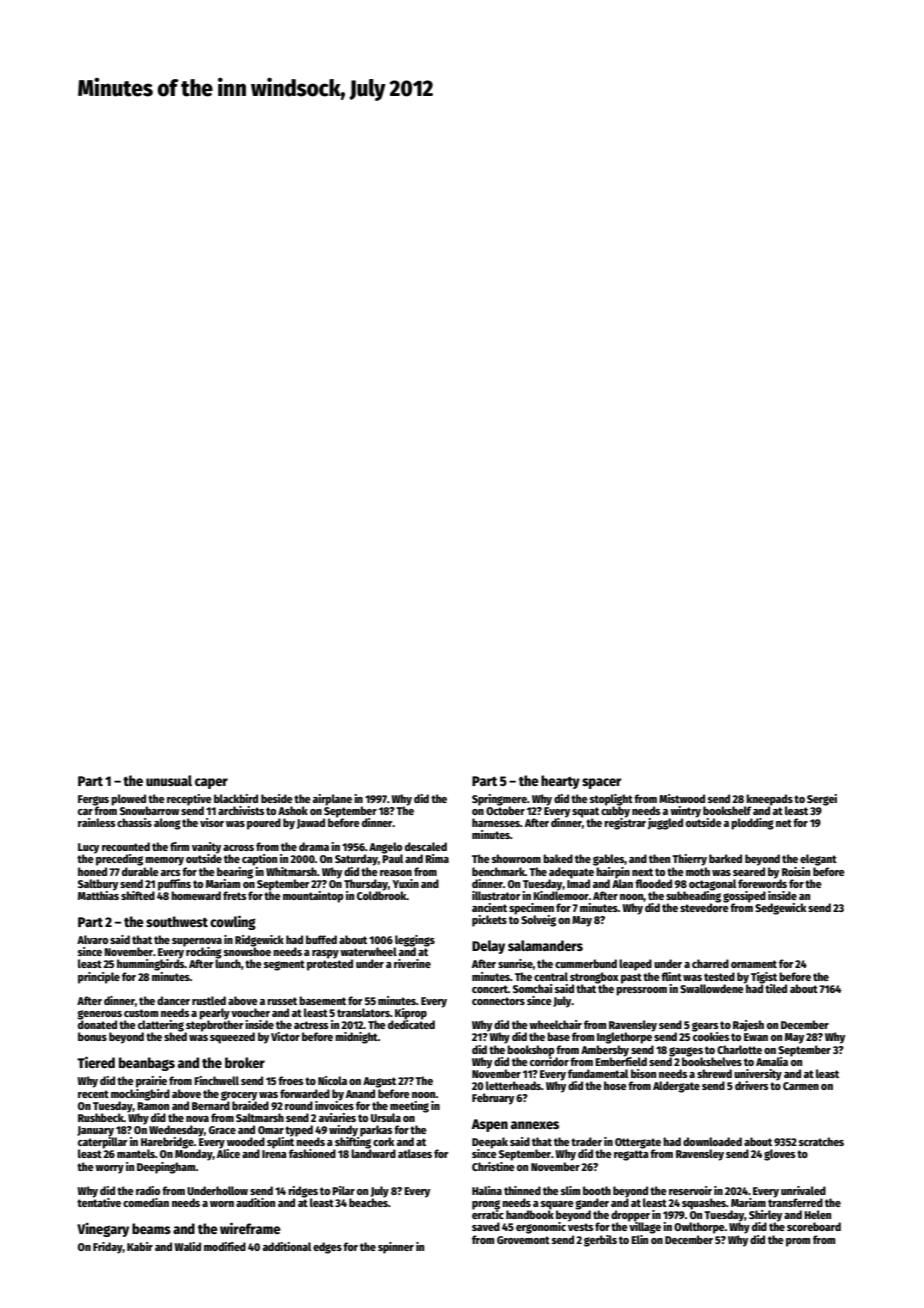  What do you see at coordinates (821, 1141) in the screenshot?
I see `scratches` at bounding box center [821, 1141].
